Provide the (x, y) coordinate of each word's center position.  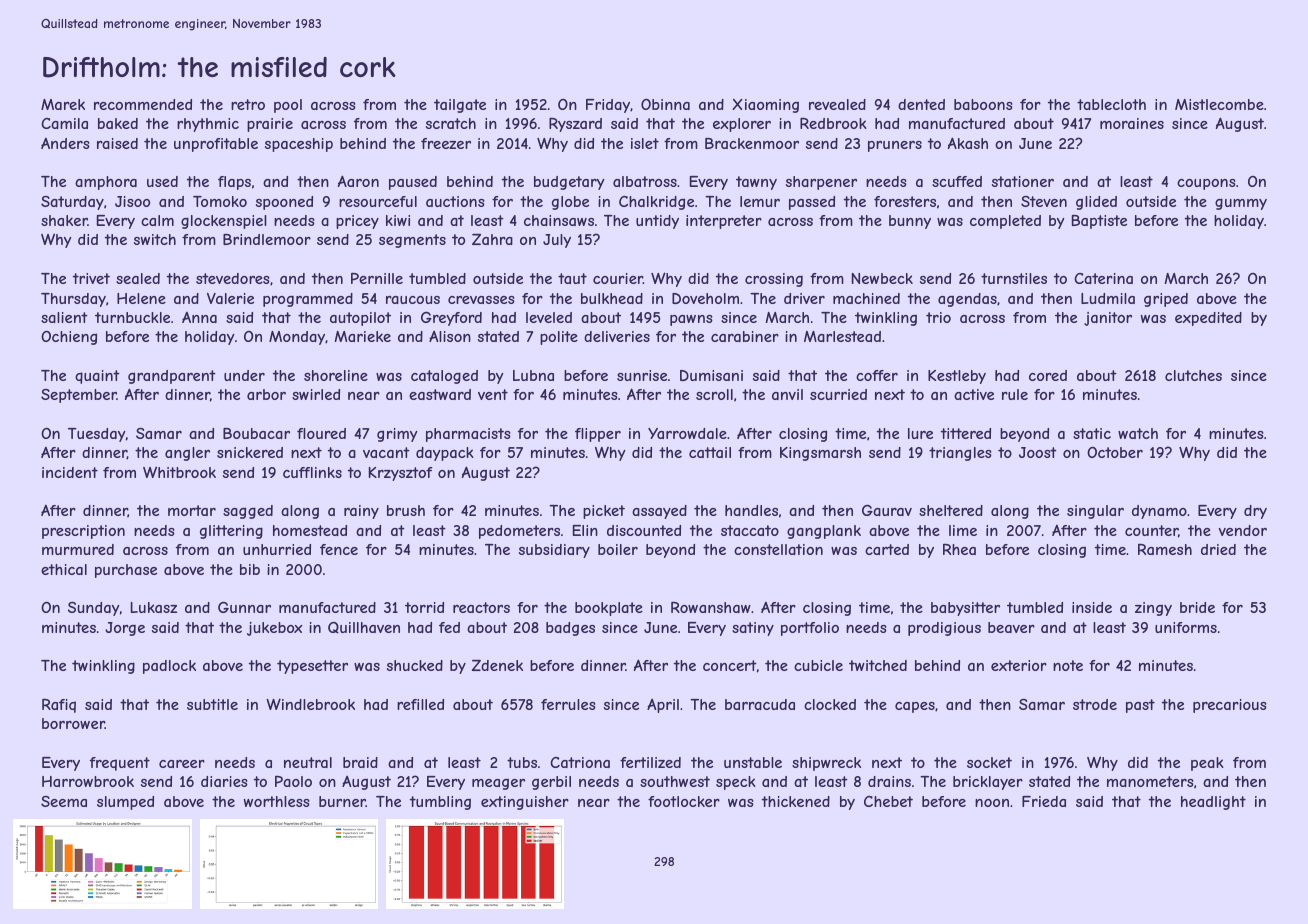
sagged (248, 512)
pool (288, 106)
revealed (837, 104)
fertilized (650, 762)
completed (1005, 222)
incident (70, 472)
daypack (445, 454)
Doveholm (705, 298)
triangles (960, 454)
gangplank (824, 532)
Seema (64, 801)
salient (64, 317)
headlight (1213, 803)
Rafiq (59, 705)
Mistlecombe (1219, 104)
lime (963, 530)
